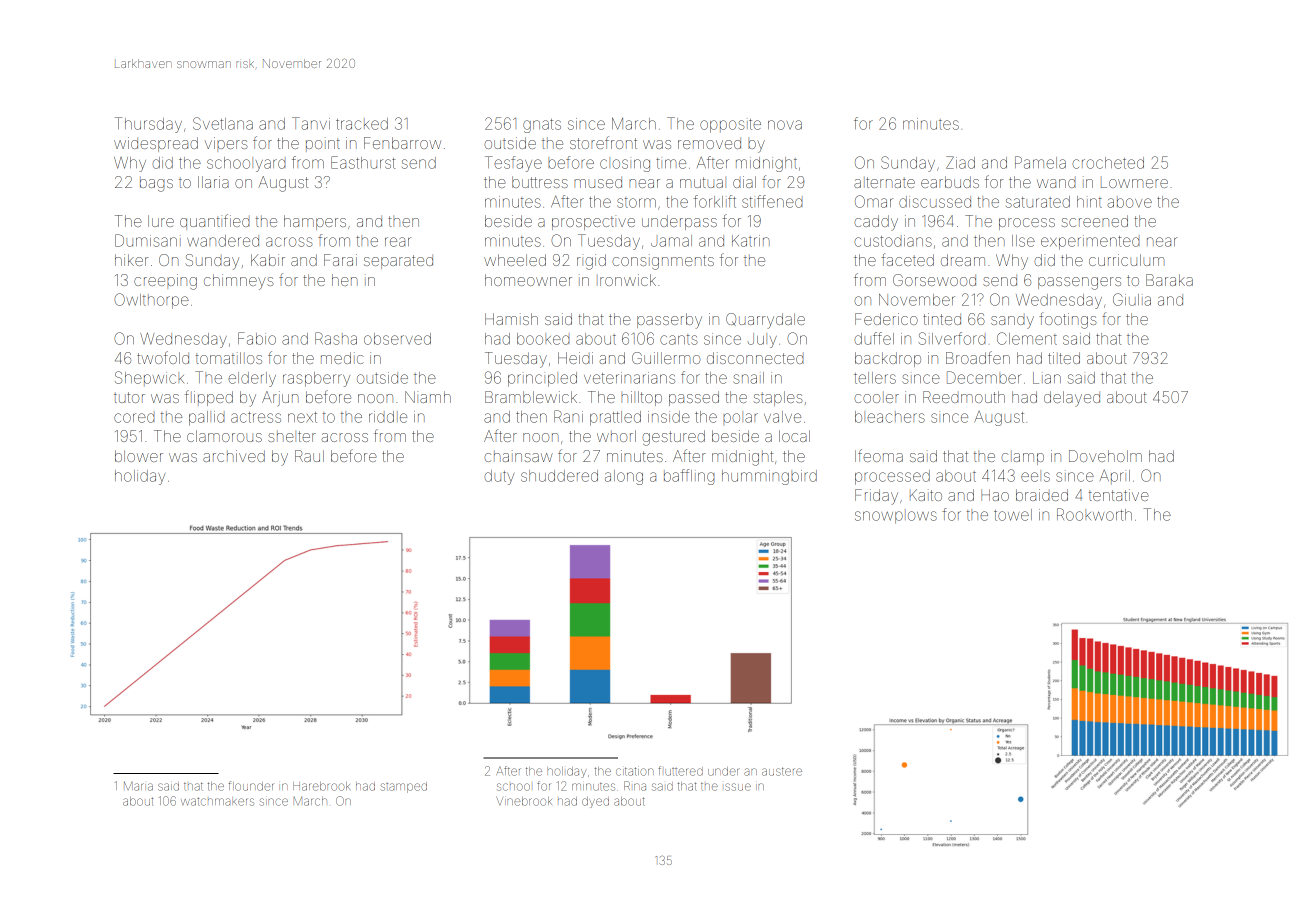 The width and height of the screenshot is (1308, 924). I want to click on above, so click(1130, 202).
